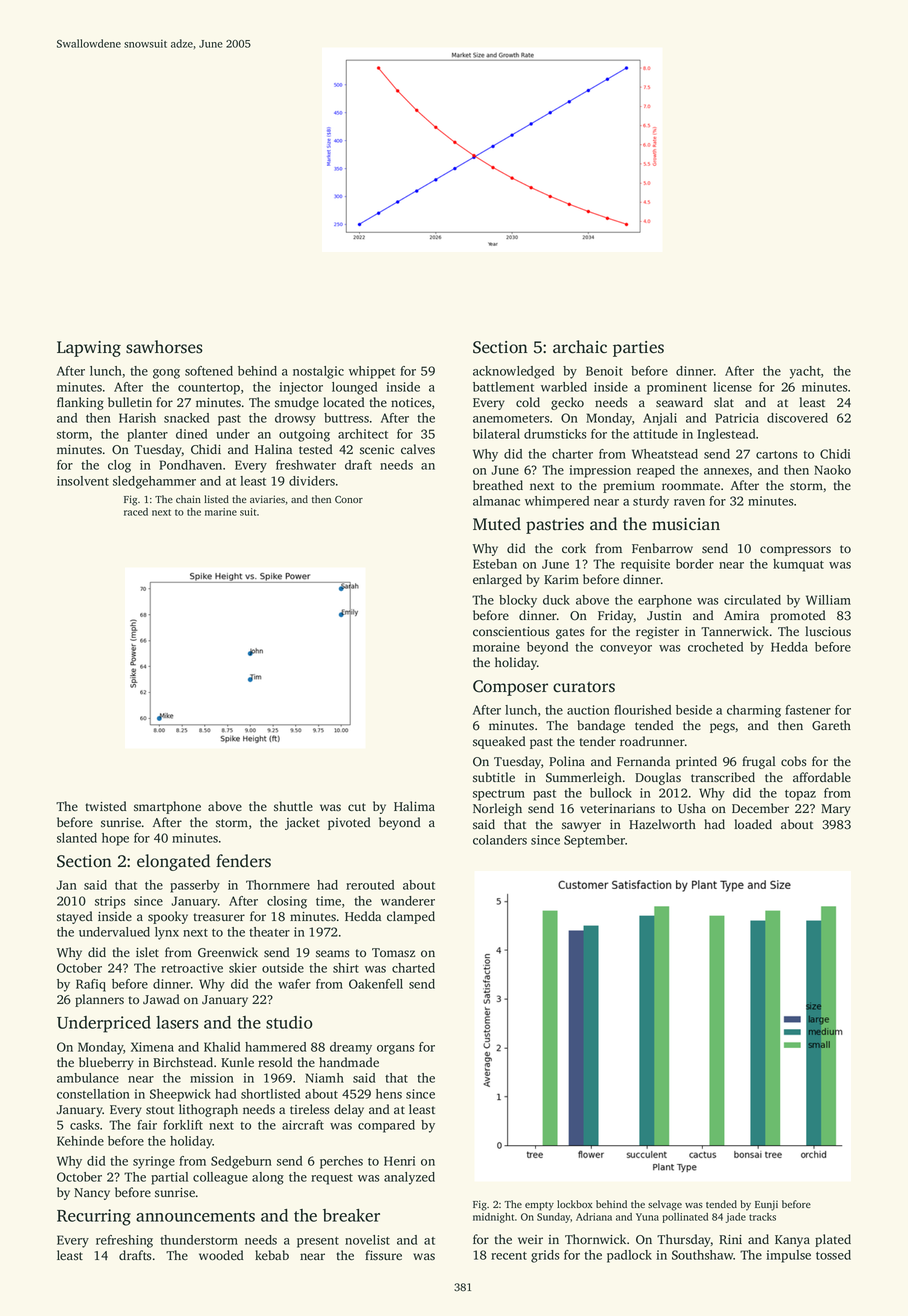 The height and width of the screenshot is (1316, 908). Describe the element at coordinates (766, 1205) in the screenshot. I see `Eunji` at that location.
